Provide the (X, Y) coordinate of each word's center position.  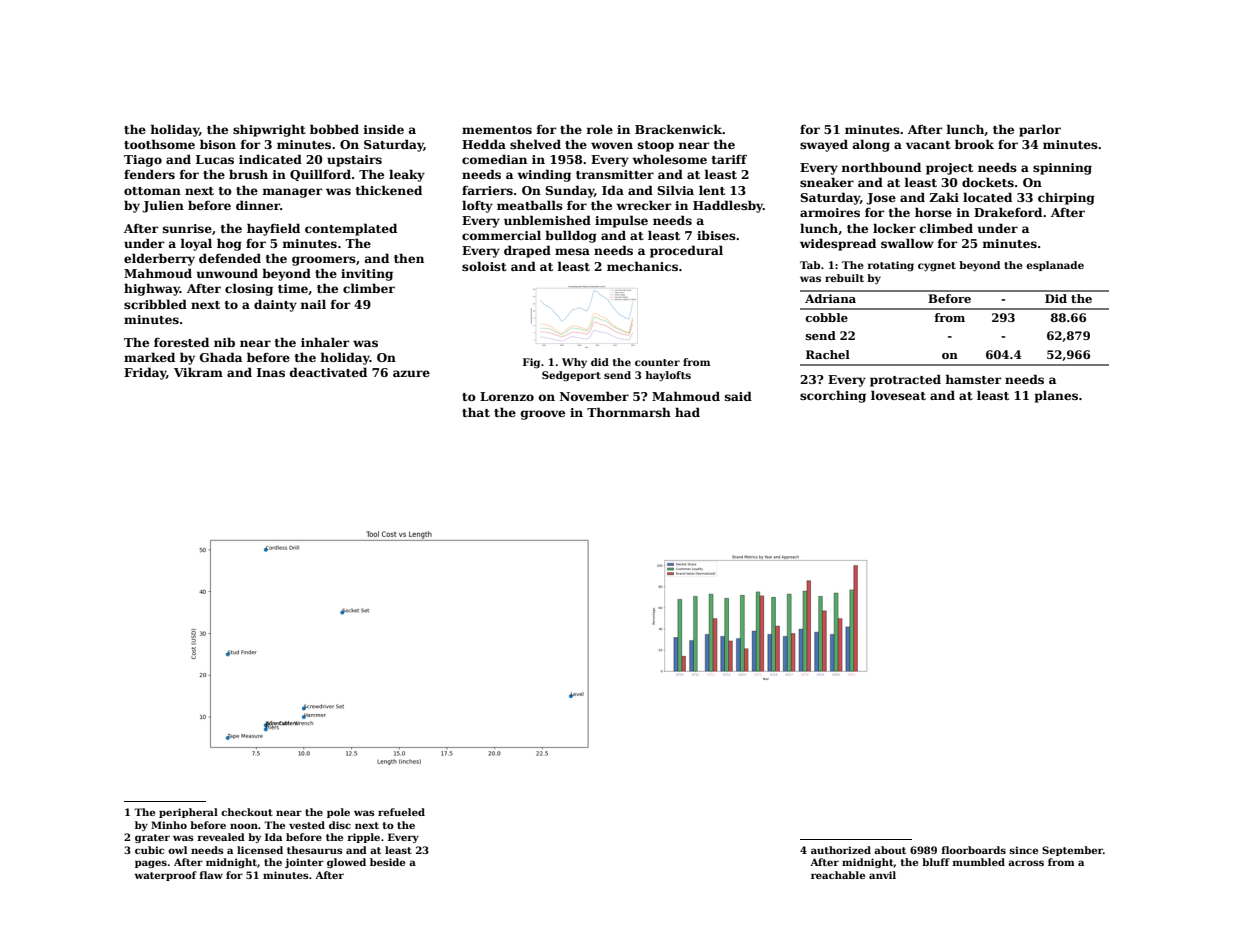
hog (229, 244)
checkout (247, 812)
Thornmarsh (629, 412)
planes (1056, 396)
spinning (1062, 169)
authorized (841, 850)
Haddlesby (728, 206)
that (476, 412)
